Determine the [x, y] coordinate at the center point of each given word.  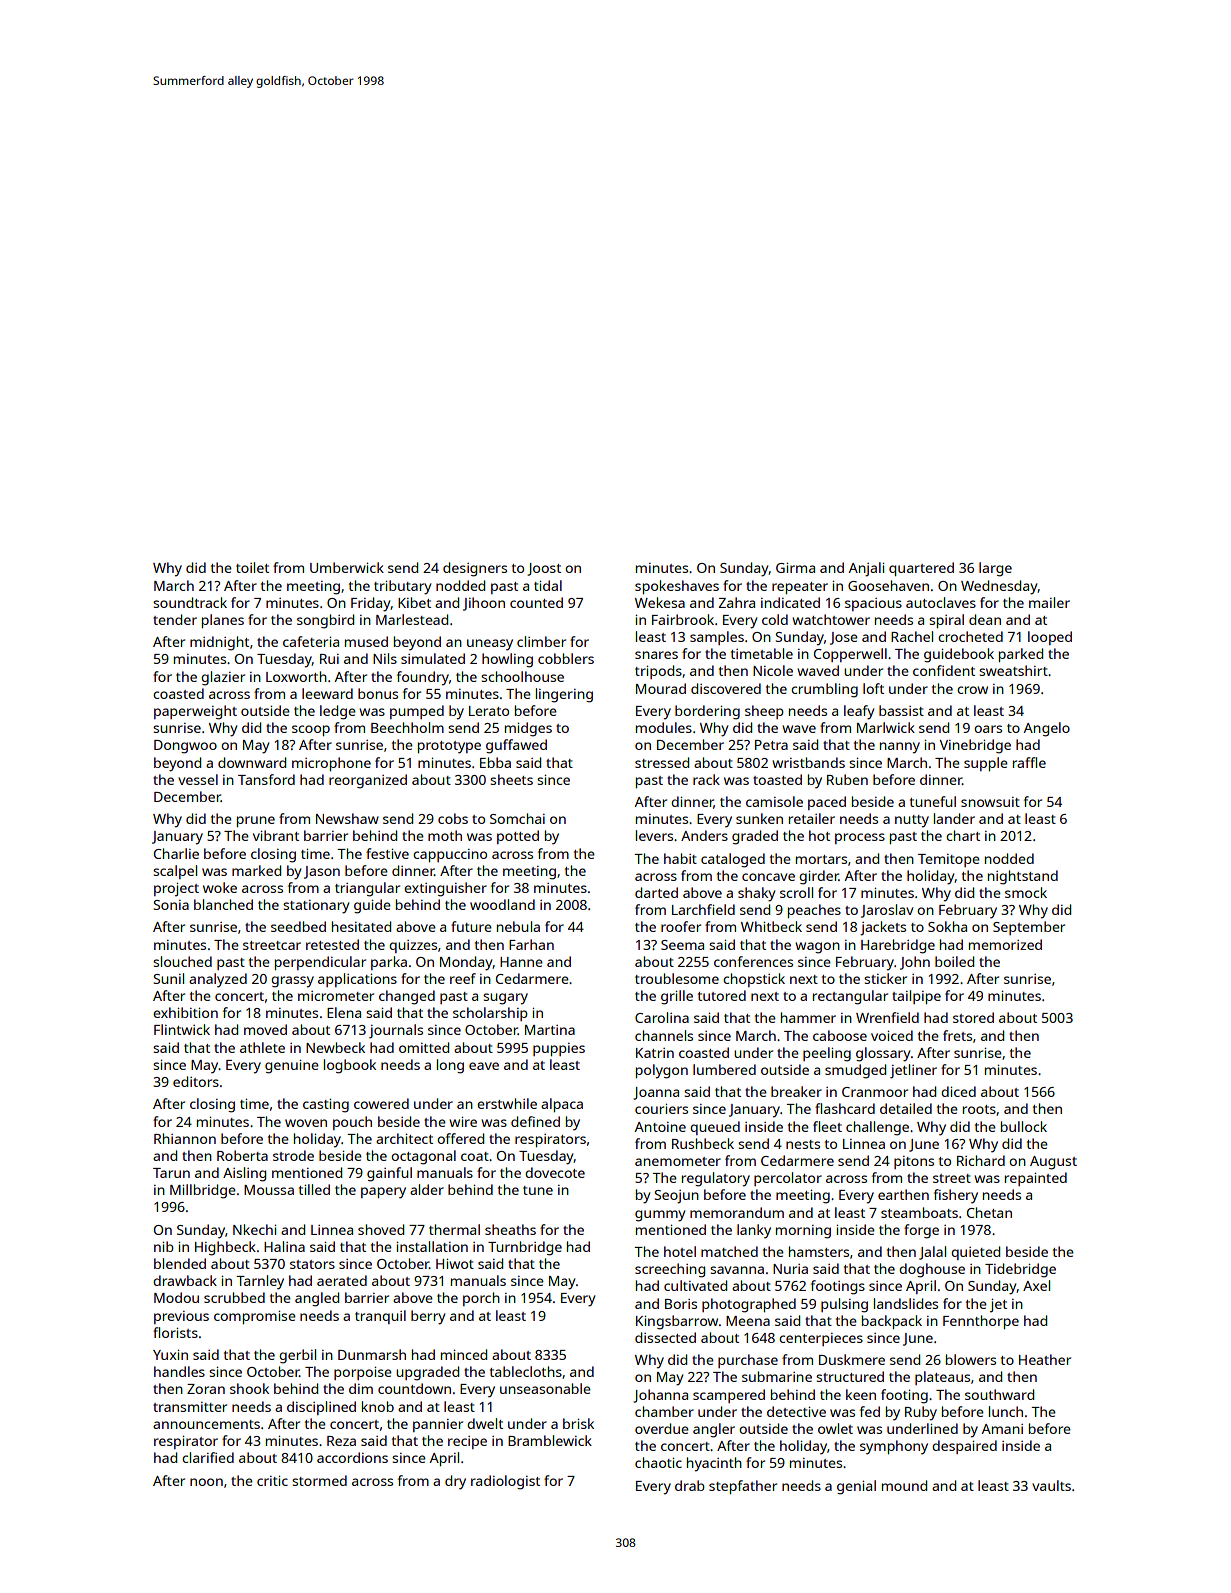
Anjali [866, 569]
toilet [252, 567]
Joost [544, 569]
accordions [352, 1457]
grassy [292, 982]
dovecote [555, 1172]
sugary [505, 999]
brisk [578, 1423]
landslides [906, 1303]
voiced [892, 1035]
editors [196, 1081]
